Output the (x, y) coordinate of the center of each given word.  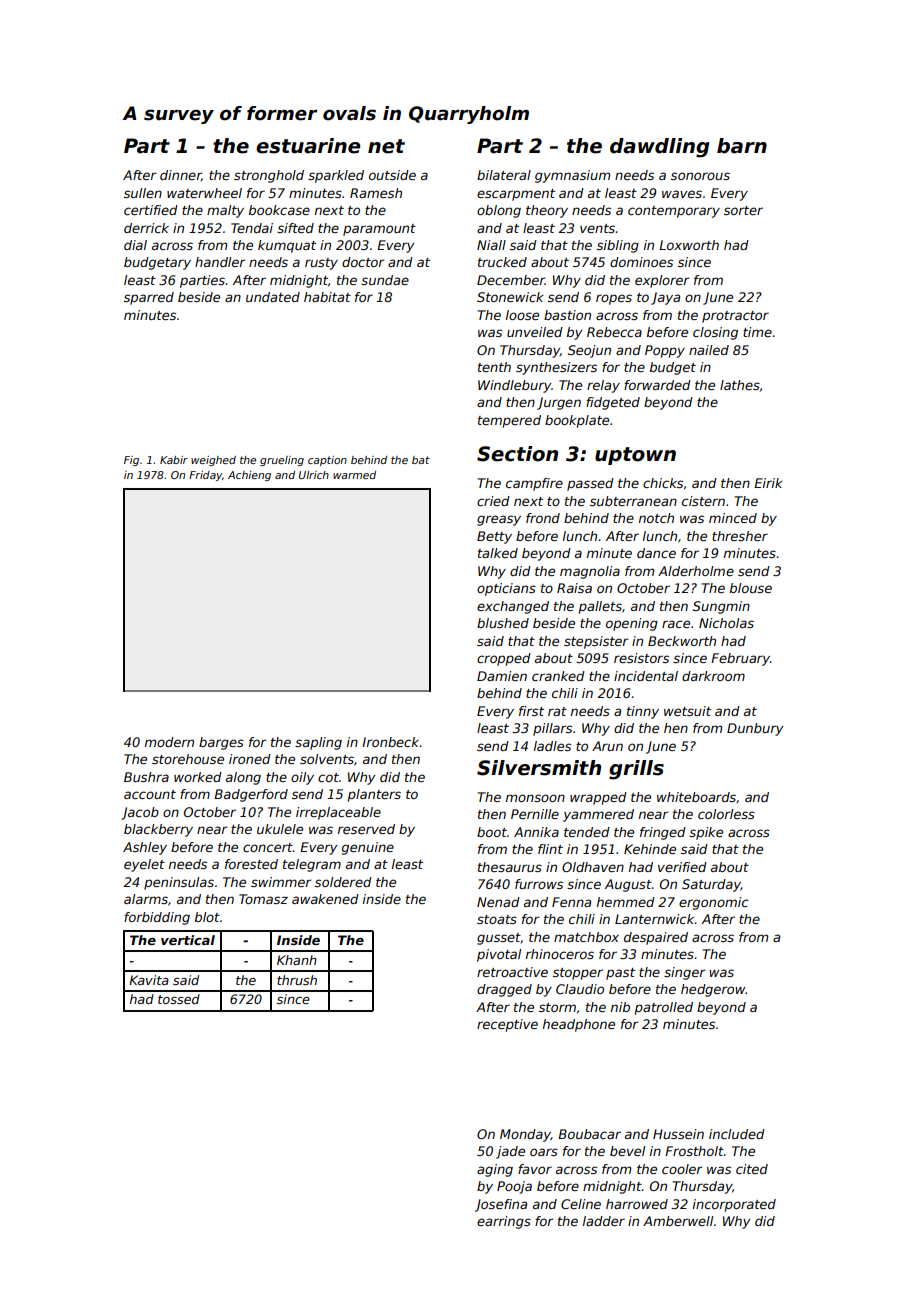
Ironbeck (390, 742)
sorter (743, 210)
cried (493, 501)
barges (221, 743)
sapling (318, 743)
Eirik (768, 483)
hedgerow (713, 990)
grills (636, 770)
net (386, 146)
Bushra (146, 777)
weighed (213, 461)
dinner (180, 175)
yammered (598, 815)
